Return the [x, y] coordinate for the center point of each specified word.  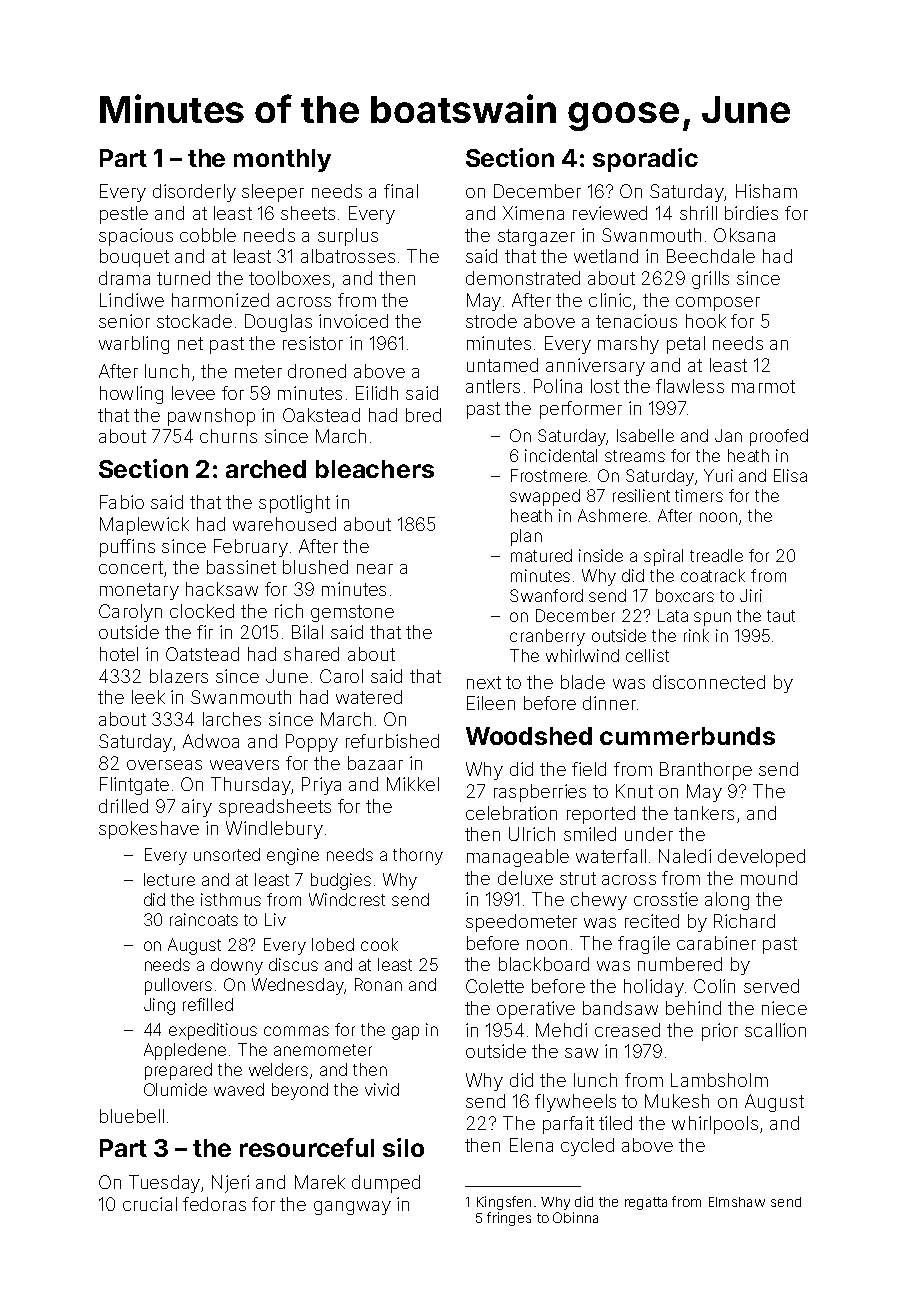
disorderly [194, 193]
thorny [418, 856]
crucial [150, 1204]
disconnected [709, 682]
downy [237, 966]
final [401, 191]
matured [541, 555]
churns [228, 436]
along [727, 901]
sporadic [645, 160]
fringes [509, 1219]
